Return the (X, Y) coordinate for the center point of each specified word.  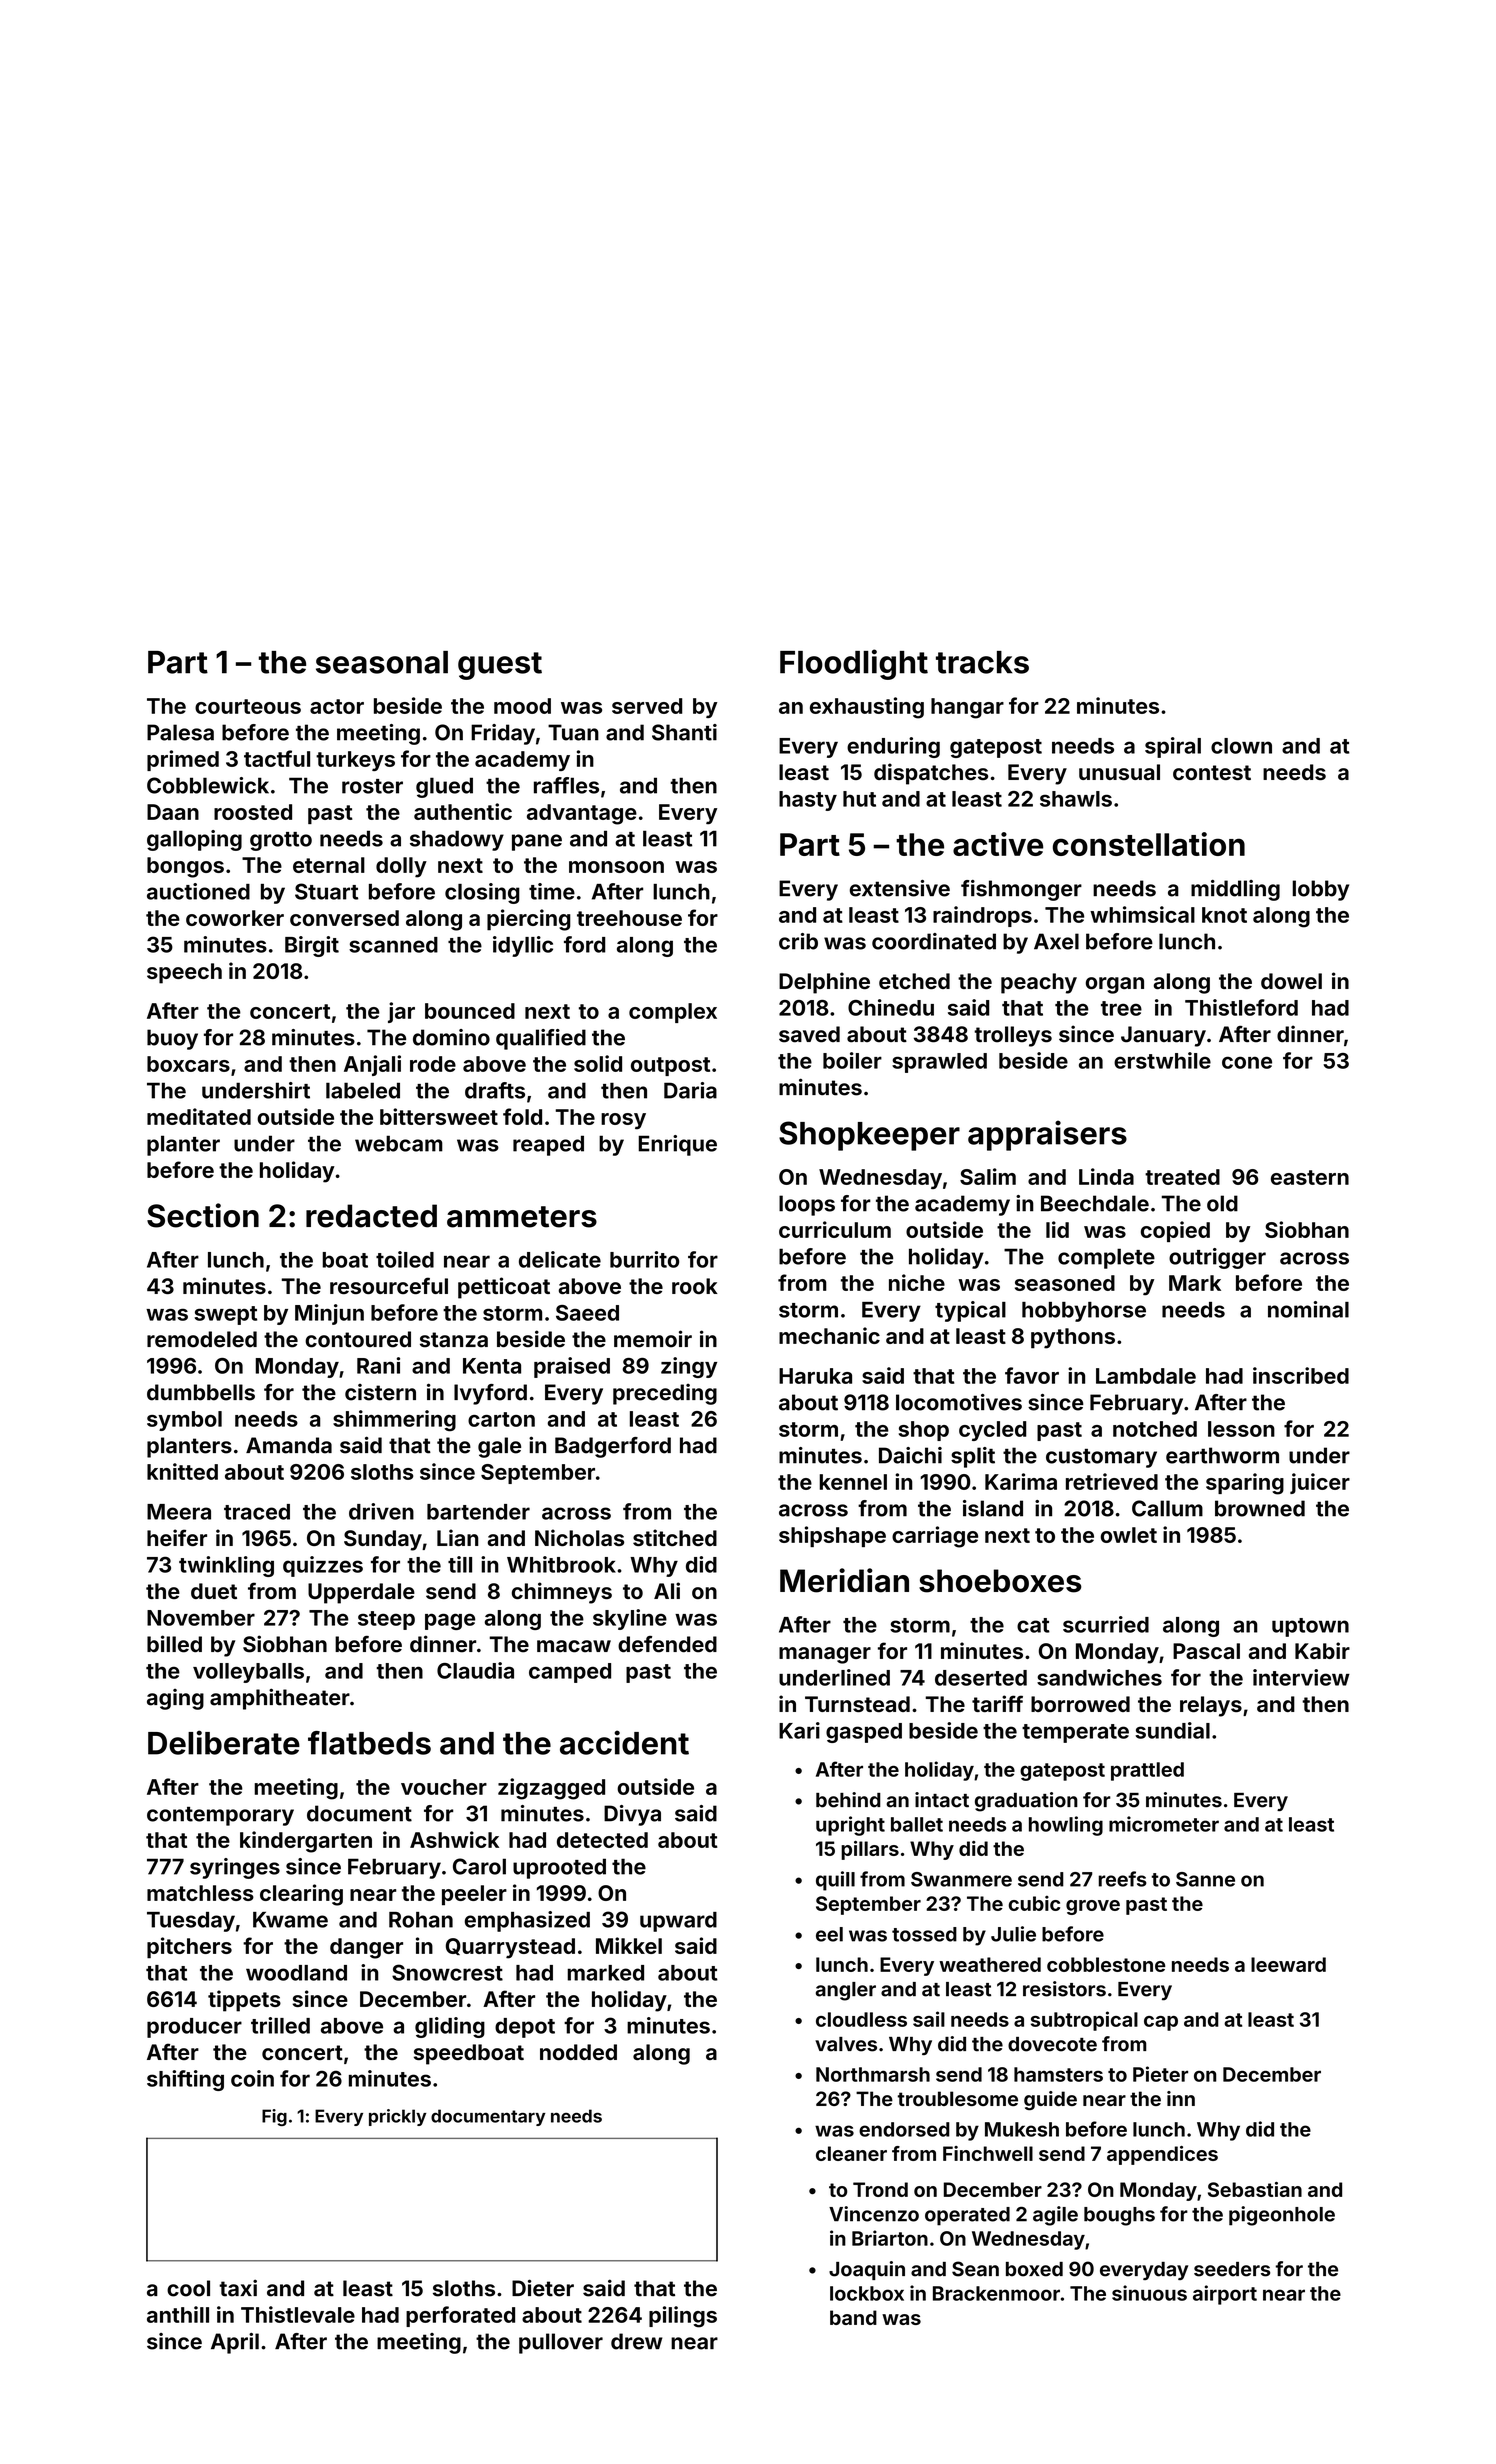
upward (678, 1922)
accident (624, 1742)
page (450, 1621)
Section (203, 1215)
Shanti (684, 732)
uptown (1310, 1627)
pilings (683, 2317)
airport (1225, 2295)
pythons (1073, 1338)
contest (1212, 772)
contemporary (220, 1816)
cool (188, 2288)
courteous (248, 706)
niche (917, 1282)
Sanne (1205, 1879)
